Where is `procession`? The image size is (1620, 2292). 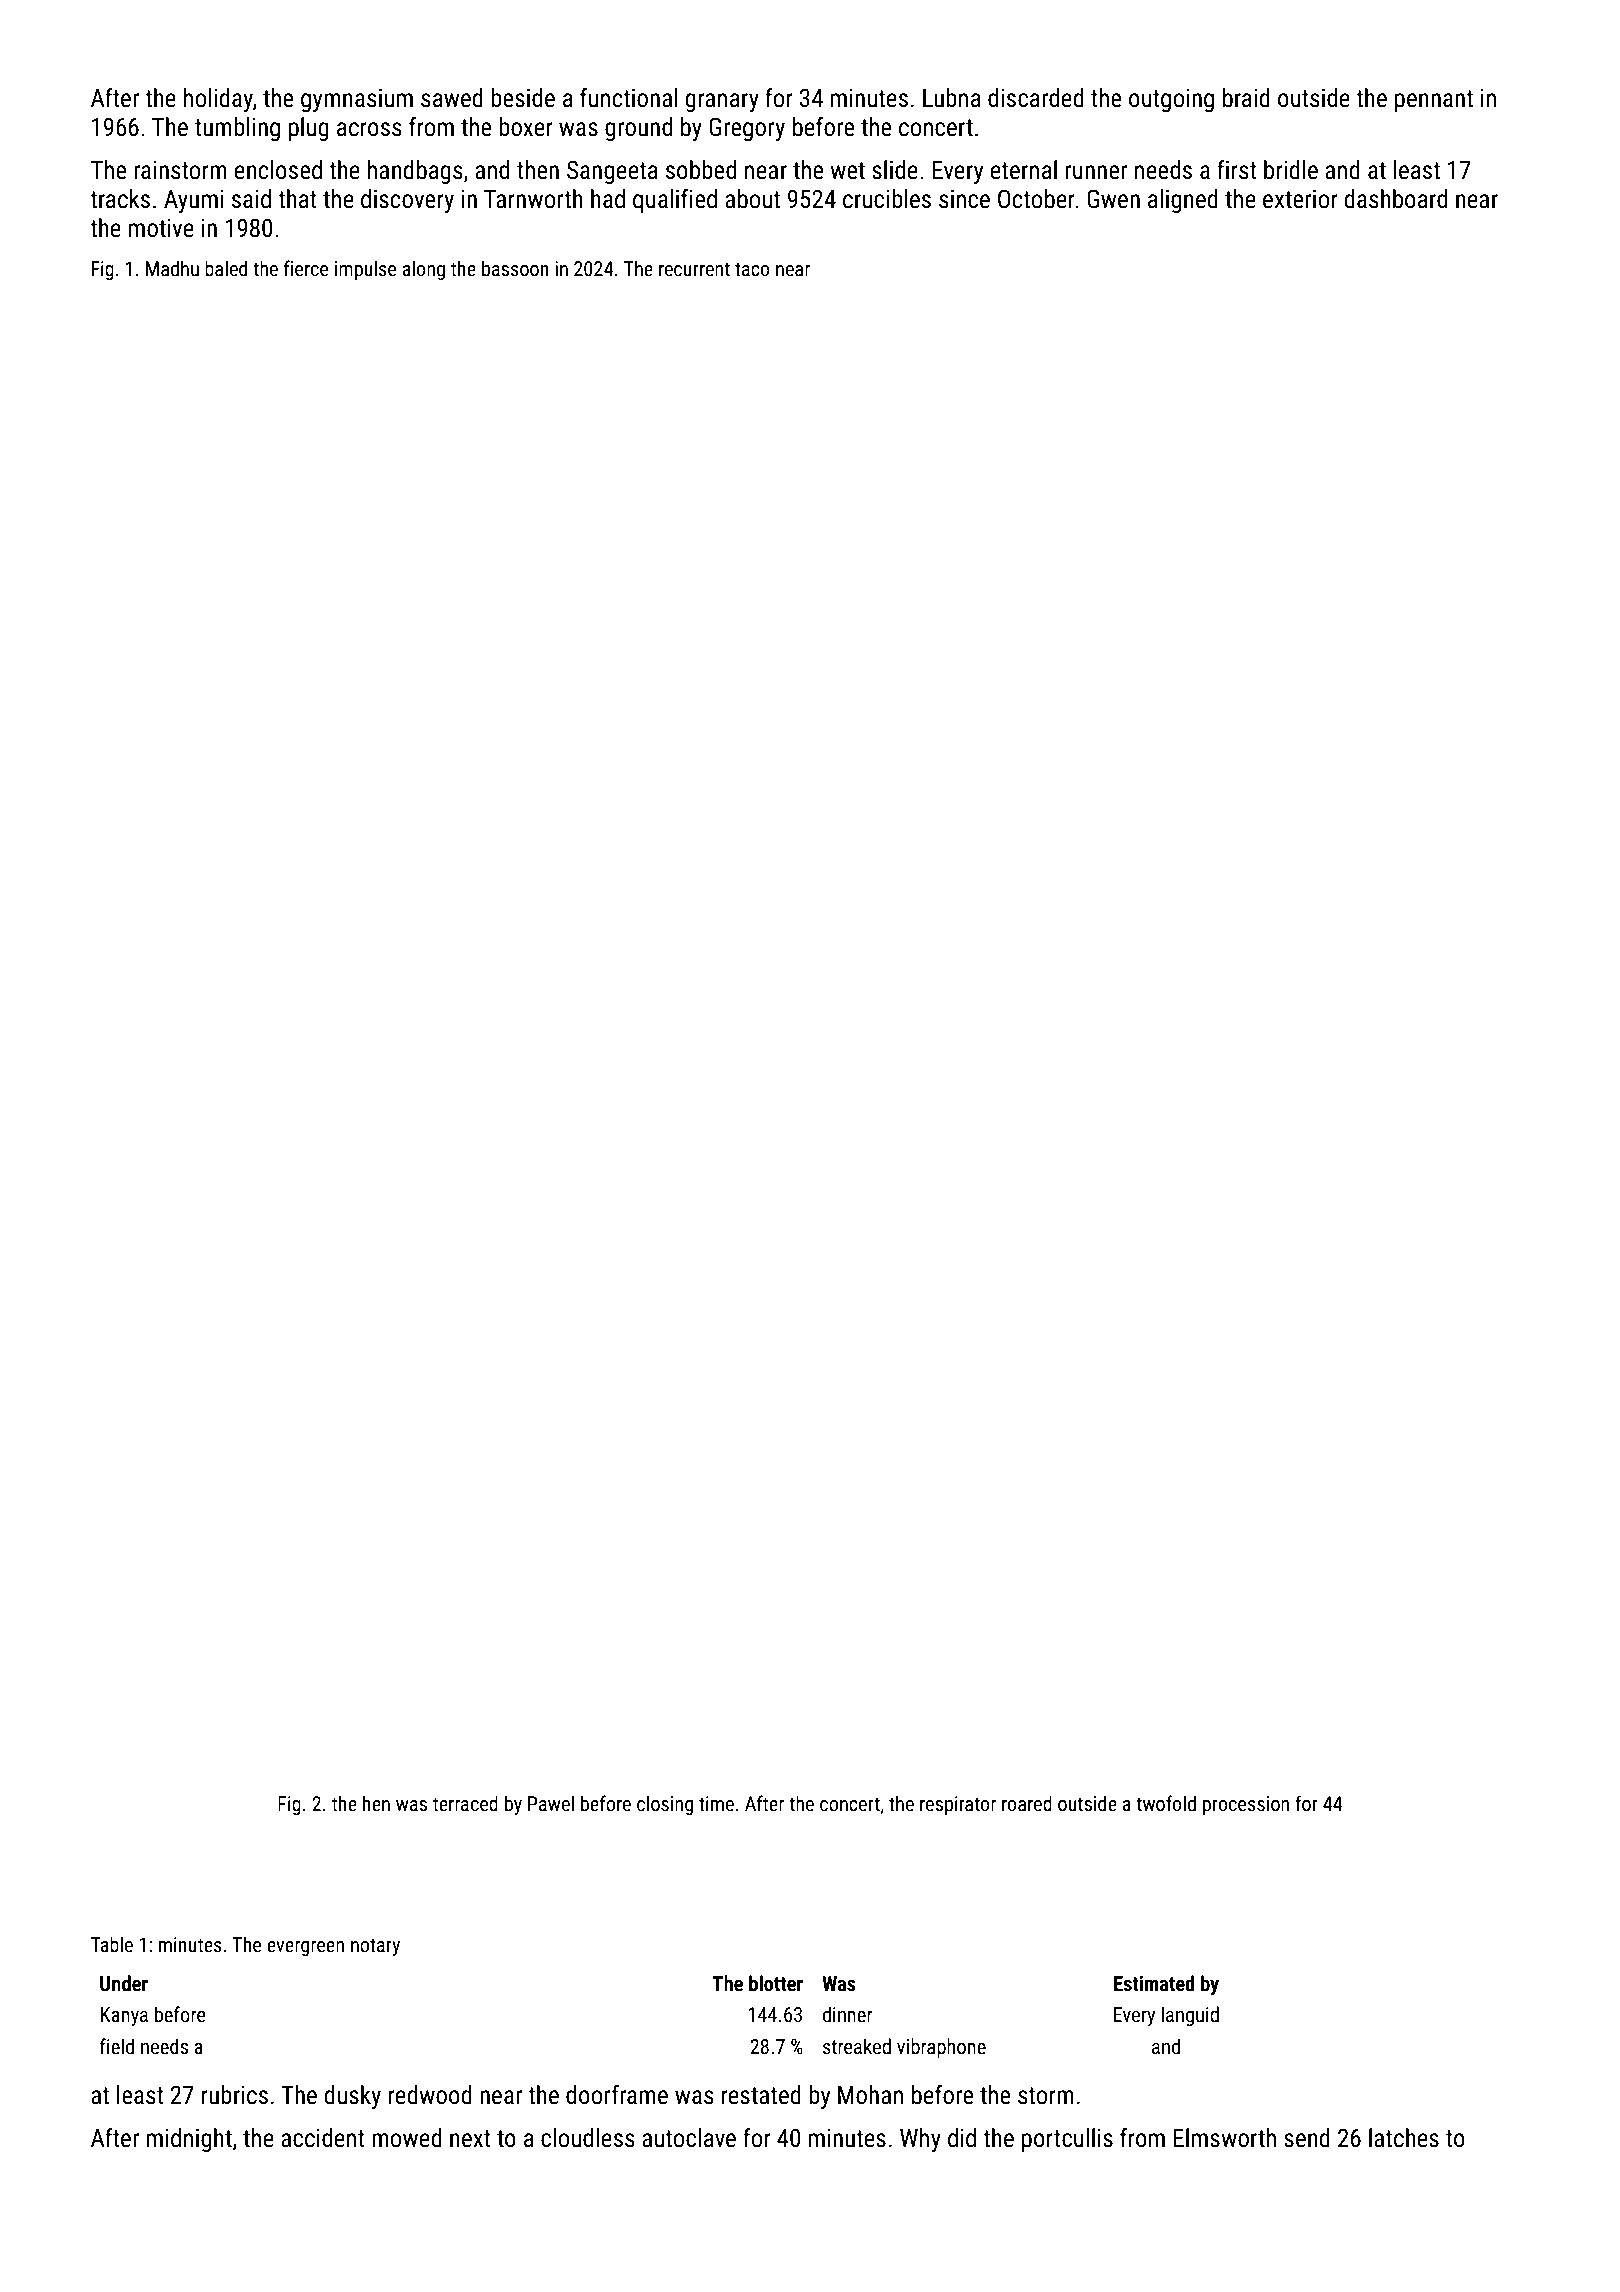 procession is located at coordinates (1246, 1805).
